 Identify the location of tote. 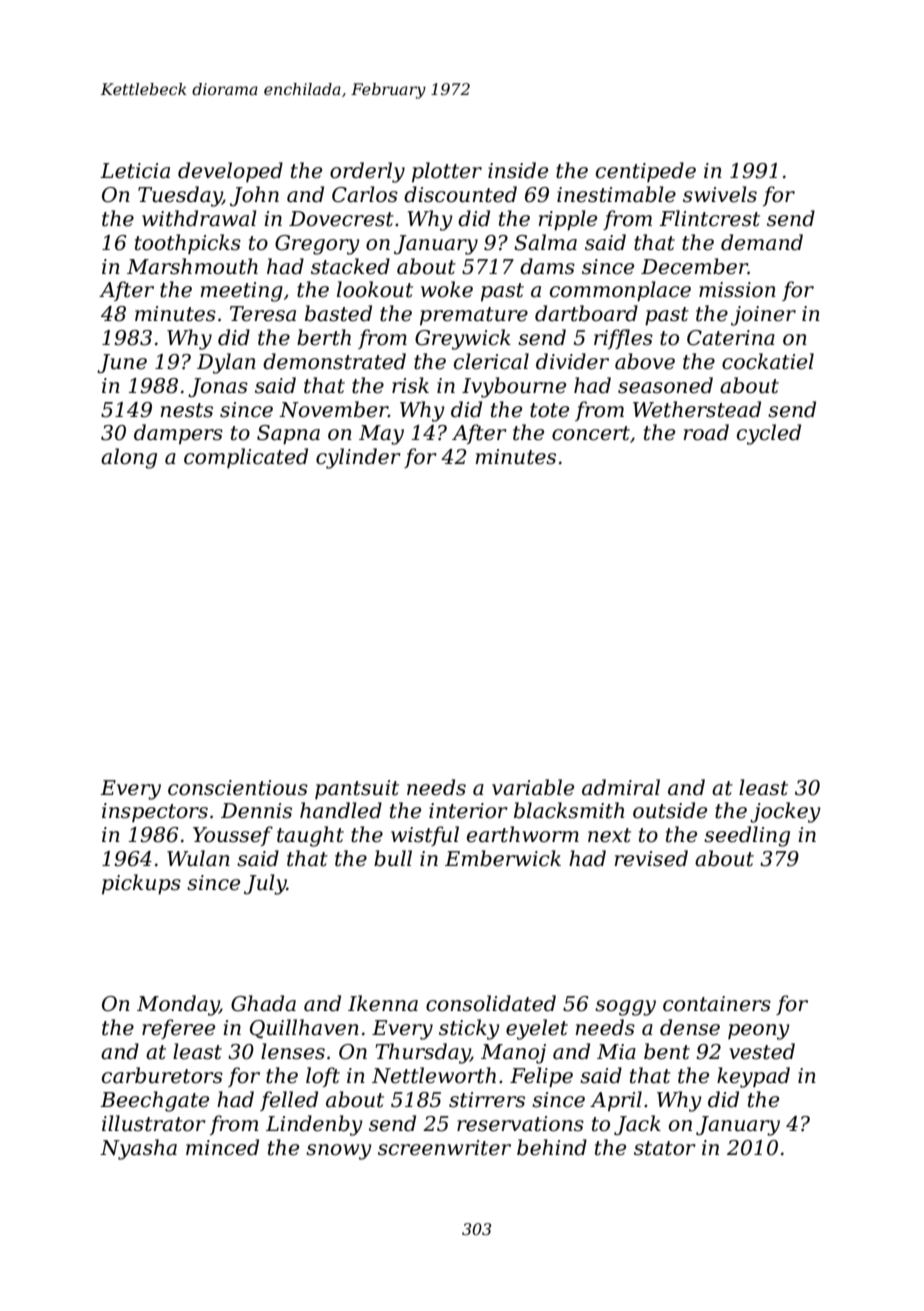
(549, 410).
